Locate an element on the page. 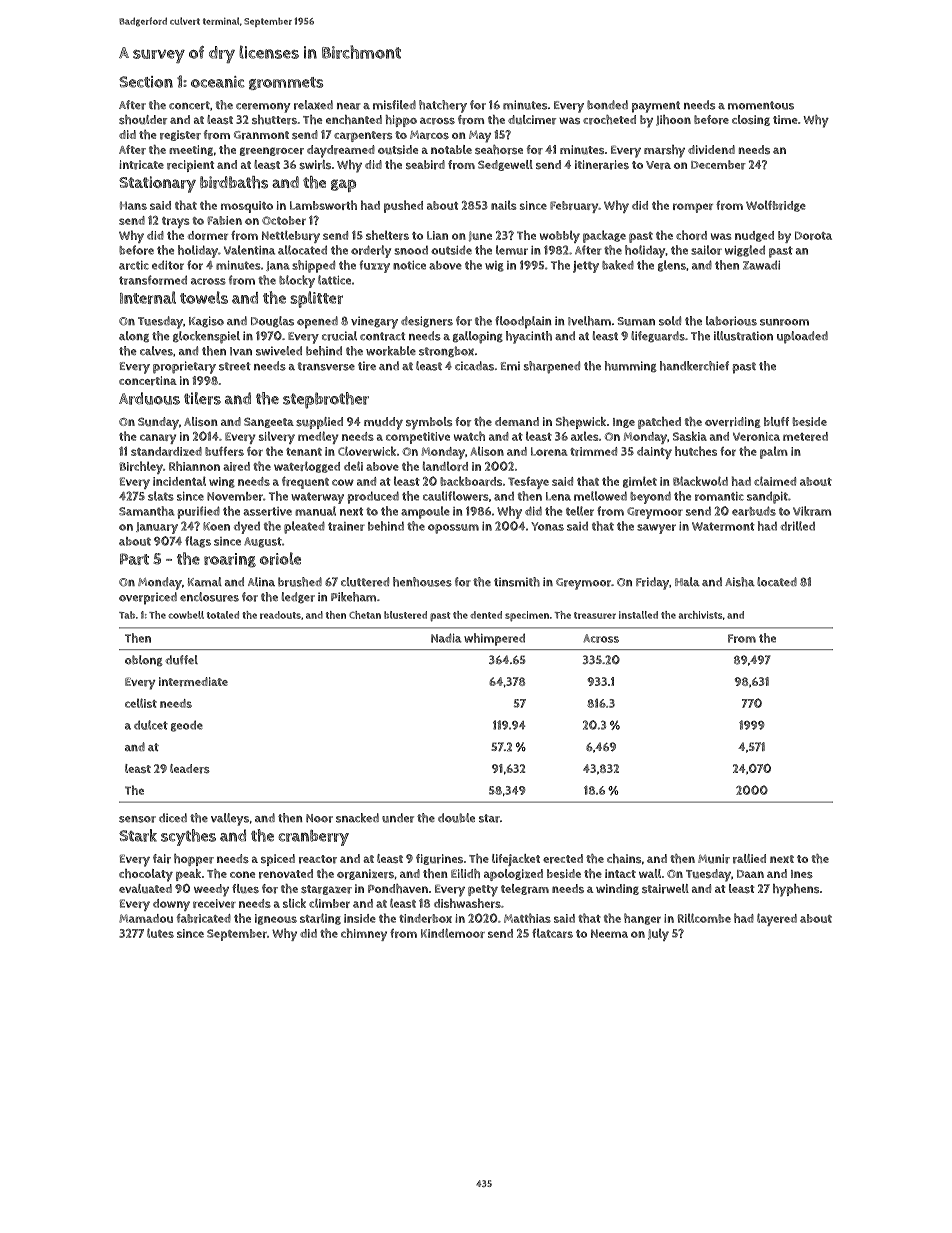 This page has width=952, height=1233. Aisha is located at coordinates (740, 582).
